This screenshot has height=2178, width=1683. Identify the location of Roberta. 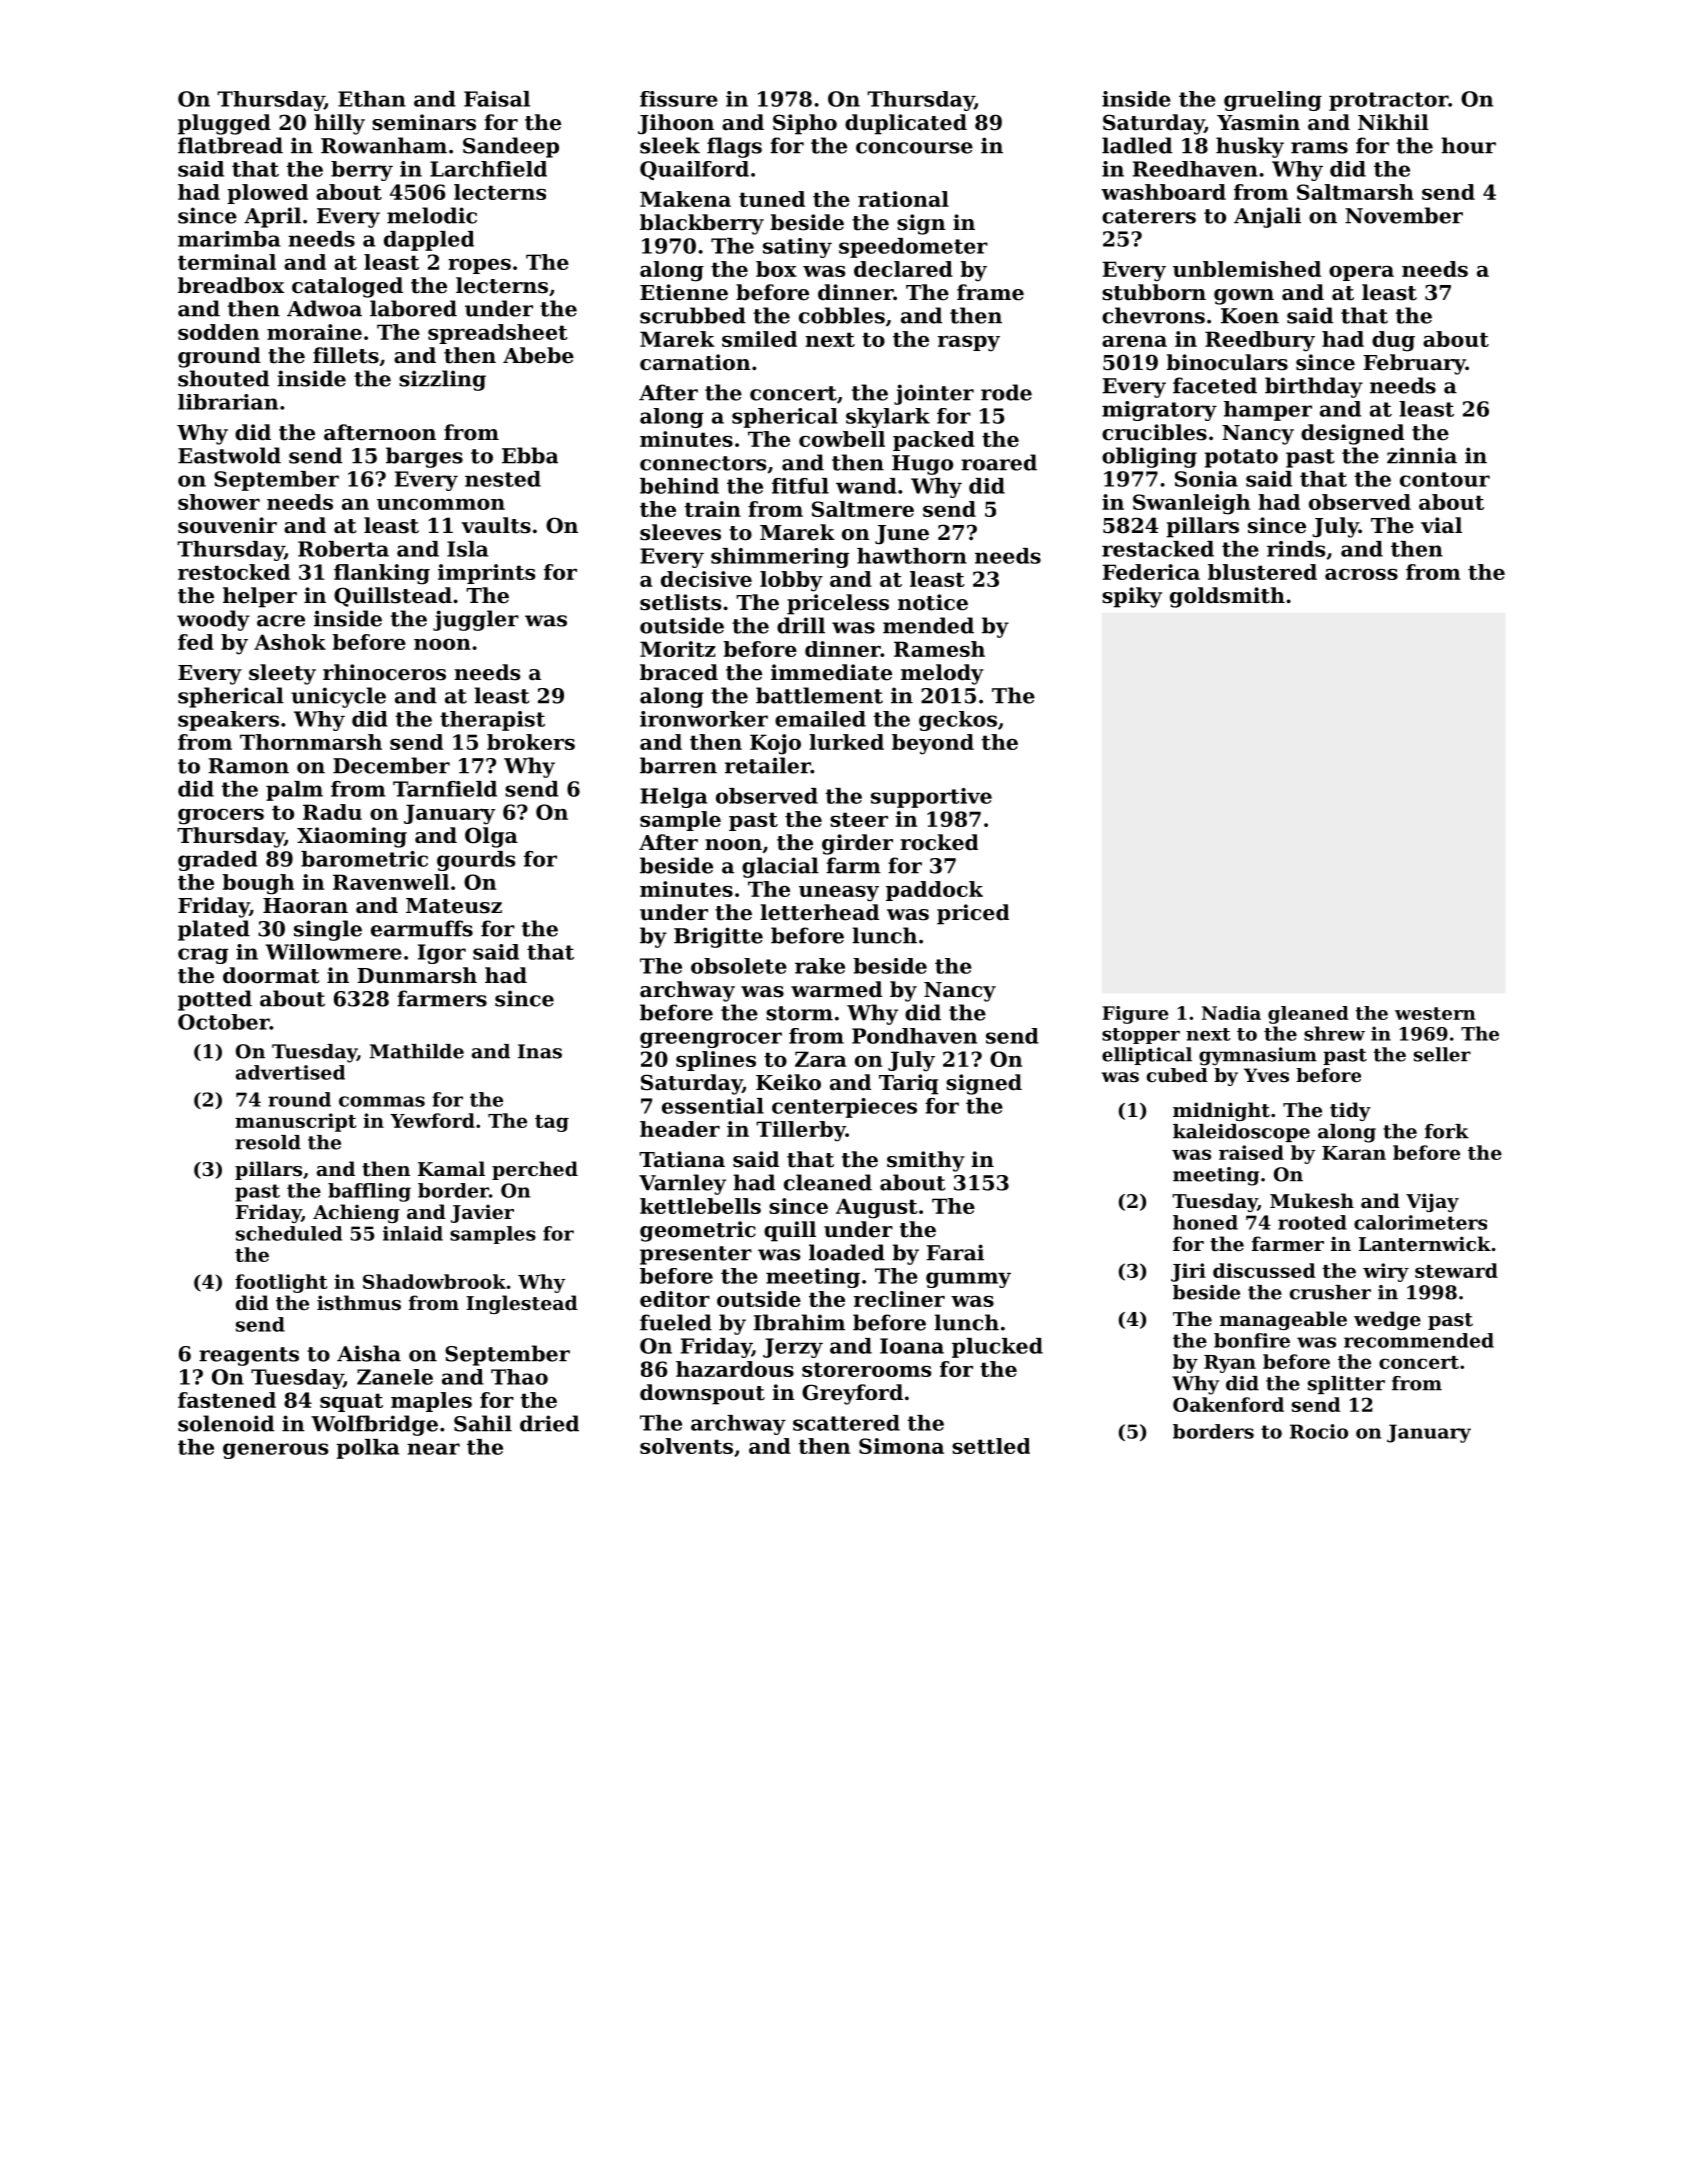
(343, 549).
